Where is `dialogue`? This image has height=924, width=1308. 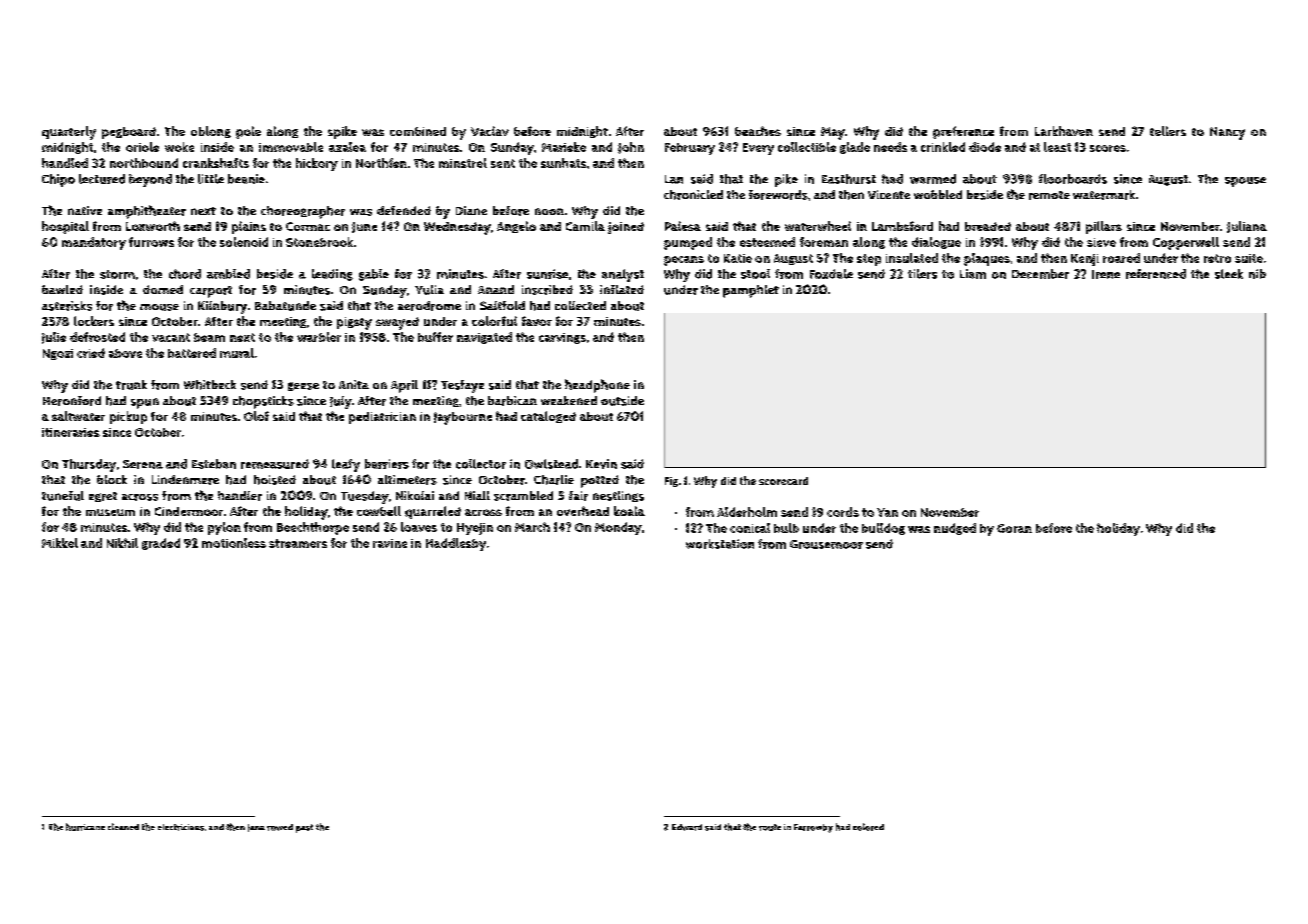
dialogue is located at coordinates (936, 243).
